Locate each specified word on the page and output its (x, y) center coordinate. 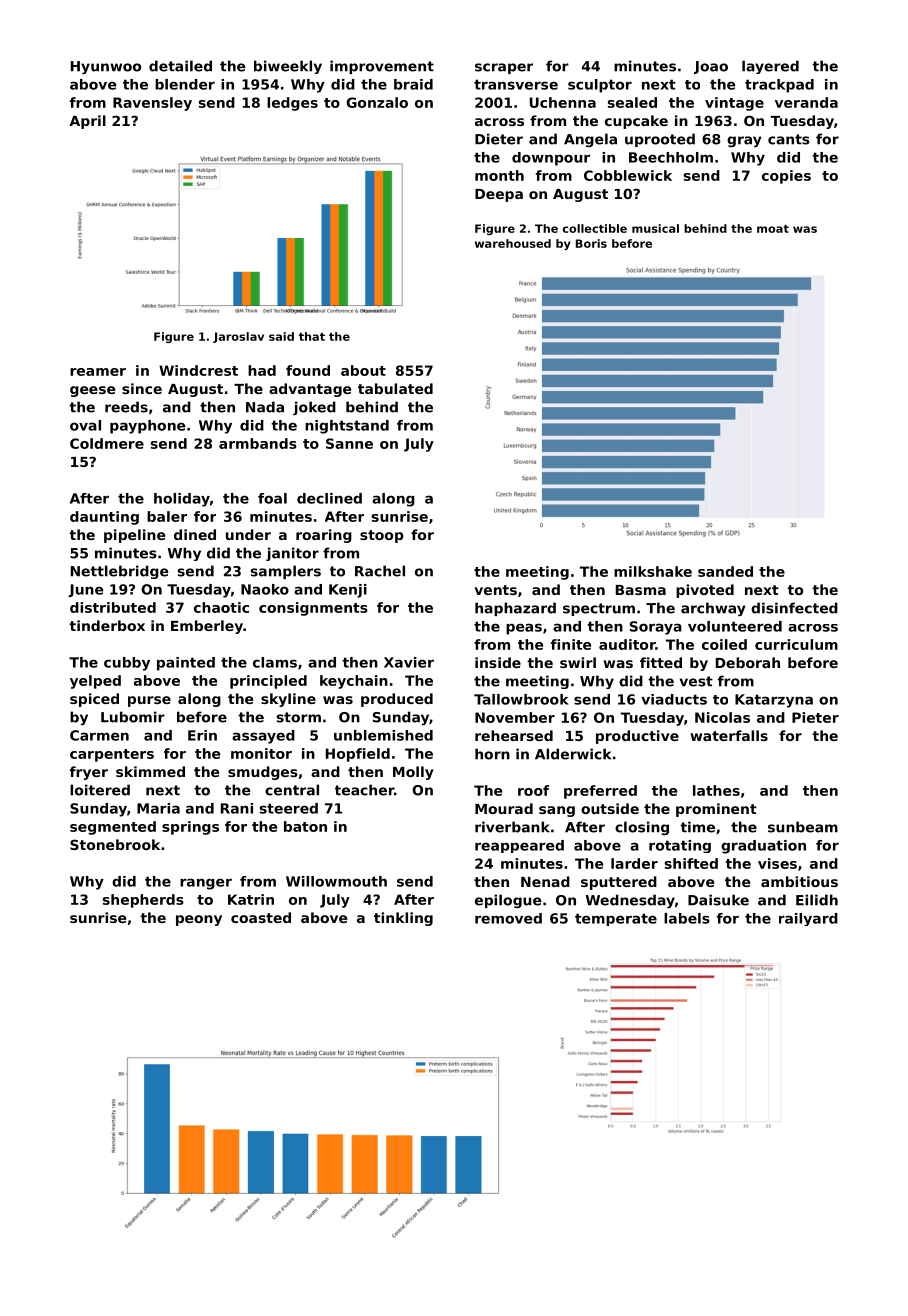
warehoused (513, 243)
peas (524, 629)
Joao (711, 67)
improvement (382, 67)
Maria (158, 808)
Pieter (815, 717)
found (308, 370)
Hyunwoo (106, 67)
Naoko (265, 589)
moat (773, 229)
